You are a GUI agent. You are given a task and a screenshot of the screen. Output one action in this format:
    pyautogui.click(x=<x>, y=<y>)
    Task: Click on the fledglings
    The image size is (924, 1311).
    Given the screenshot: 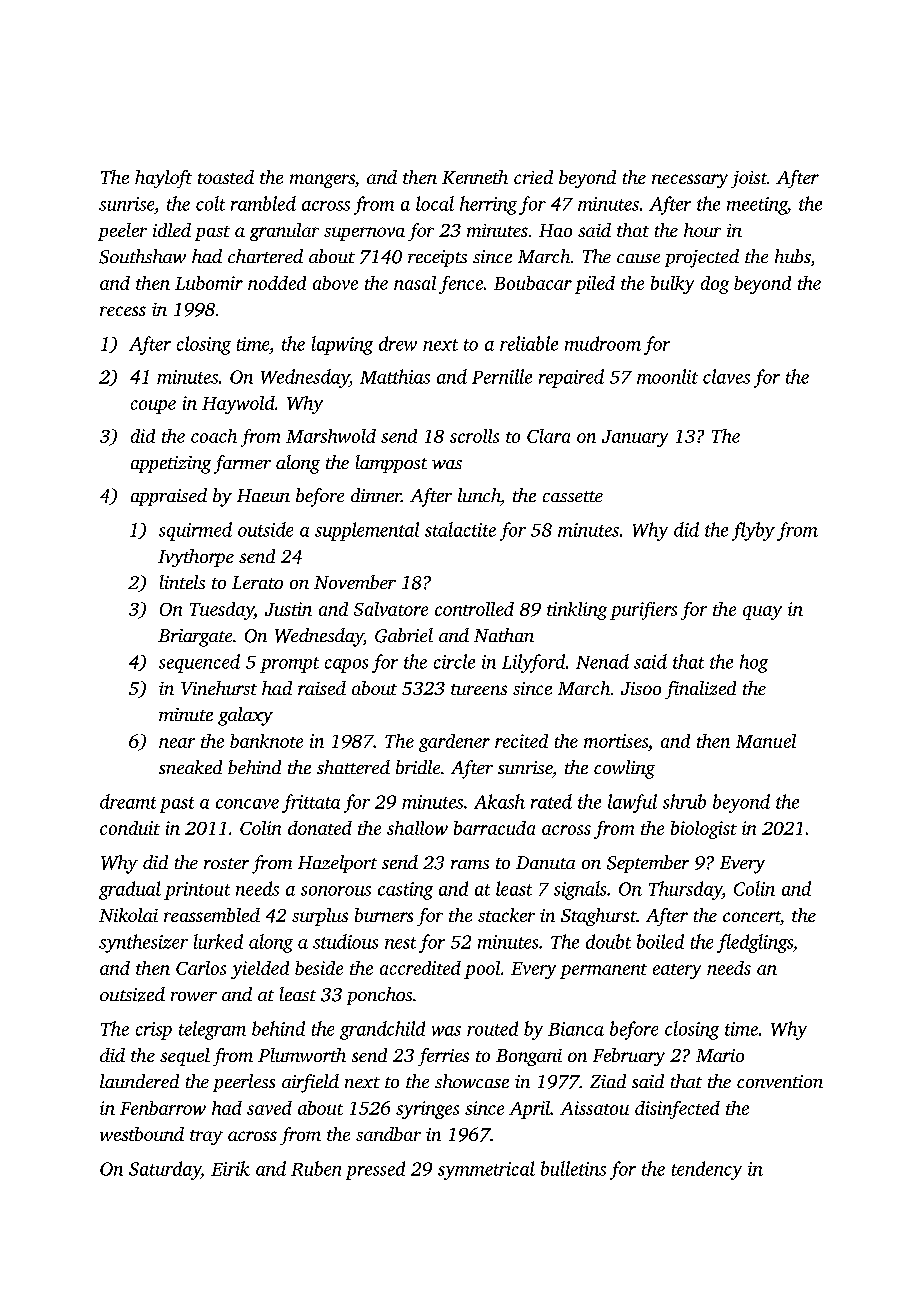 What is the action you would take?
    pyautogui.click(x=755, y=943)
